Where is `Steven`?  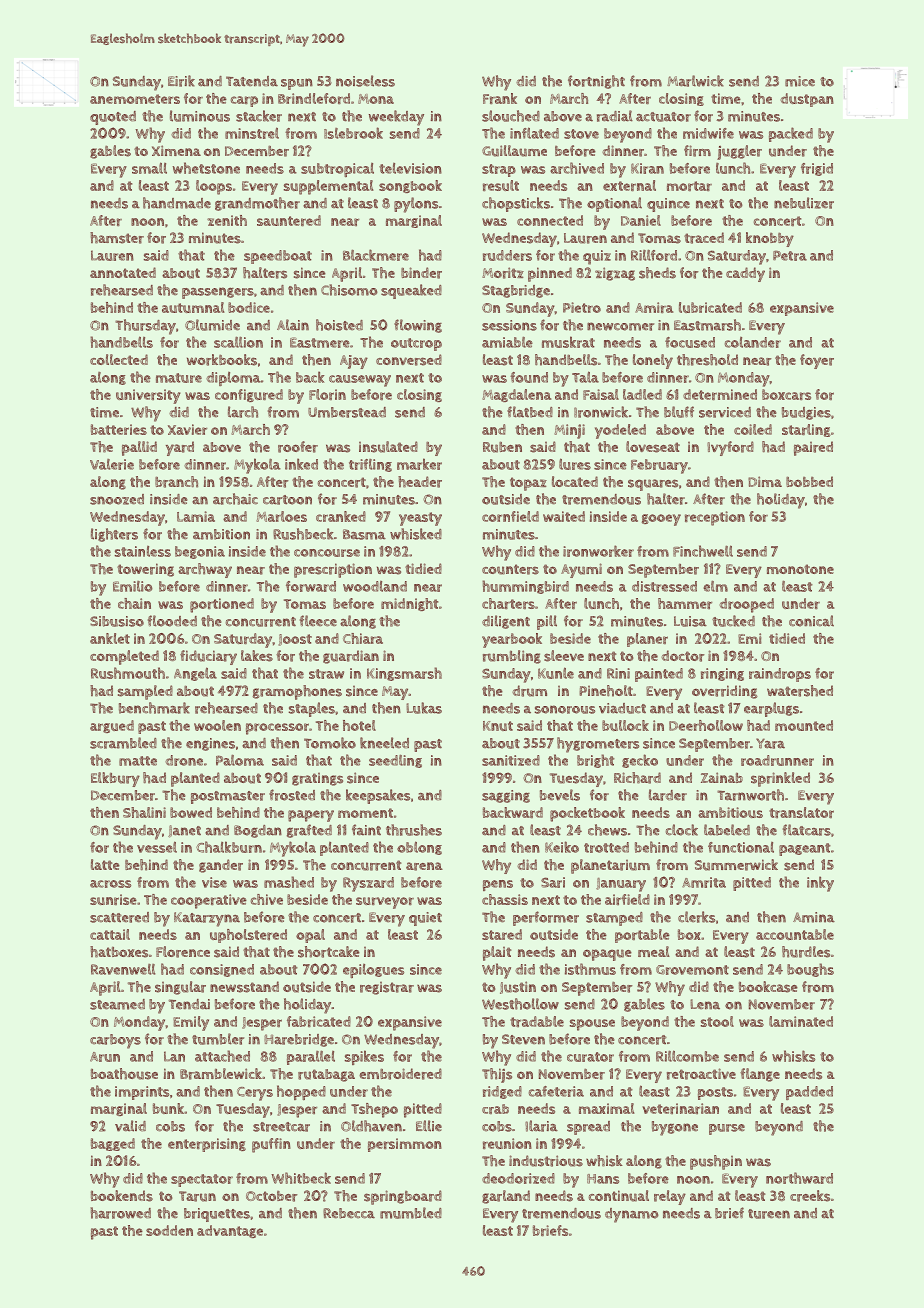
Steven is located at coordinates (523, 1039).
